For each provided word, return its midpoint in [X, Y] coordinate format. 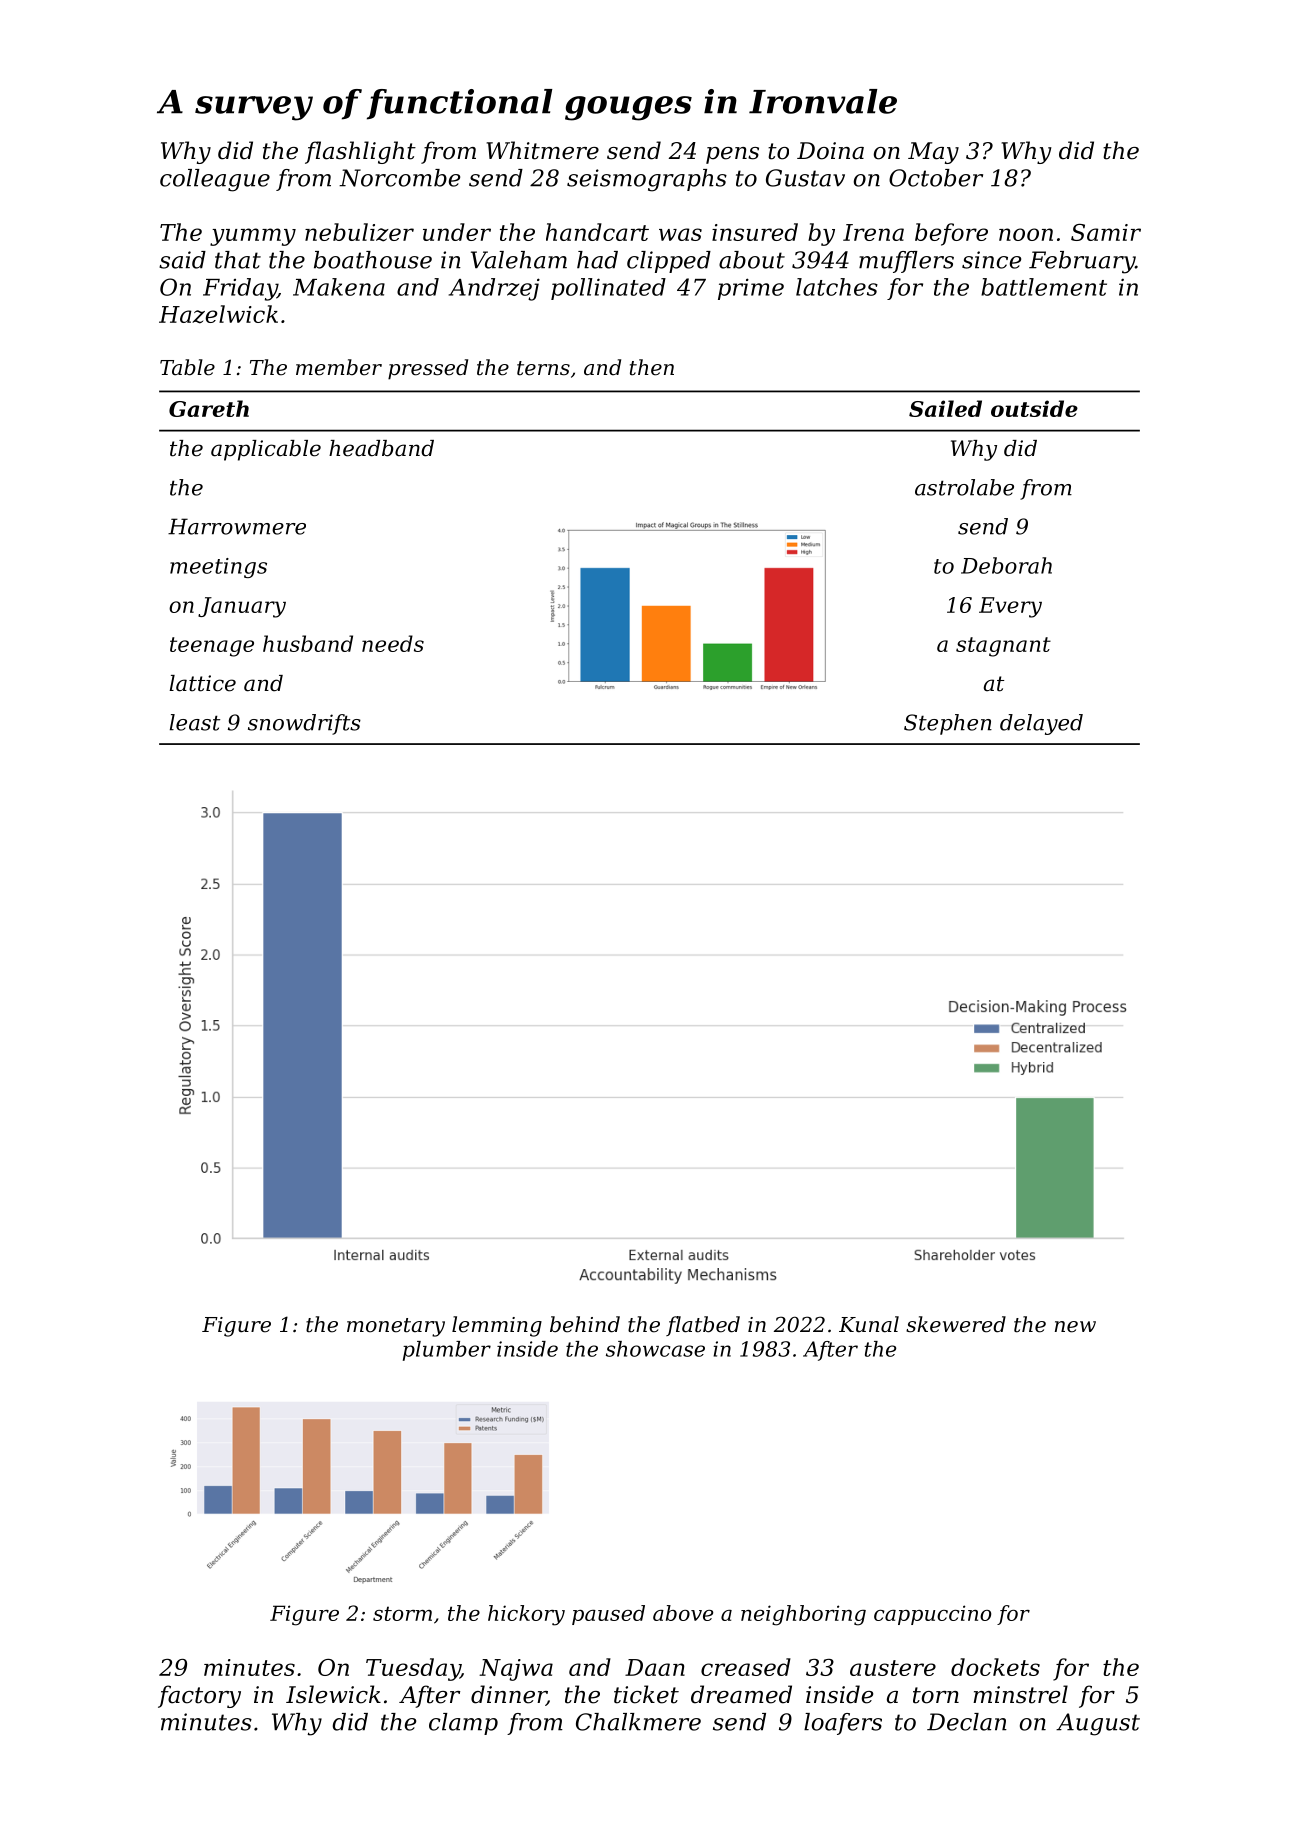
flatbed [703, 1326]
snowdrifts [304, 724]
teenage [212, 647]
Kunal [869, 1324]
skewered [956, 1324]
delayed [1041, 724]
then [652, 367]
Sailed [945, 408]
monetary [396, 1327]
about [752, 260]
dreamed [741, 1694]
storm [402, 1613]
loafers [843, 1724]
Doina [830, 151]
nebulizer [359, 232]
